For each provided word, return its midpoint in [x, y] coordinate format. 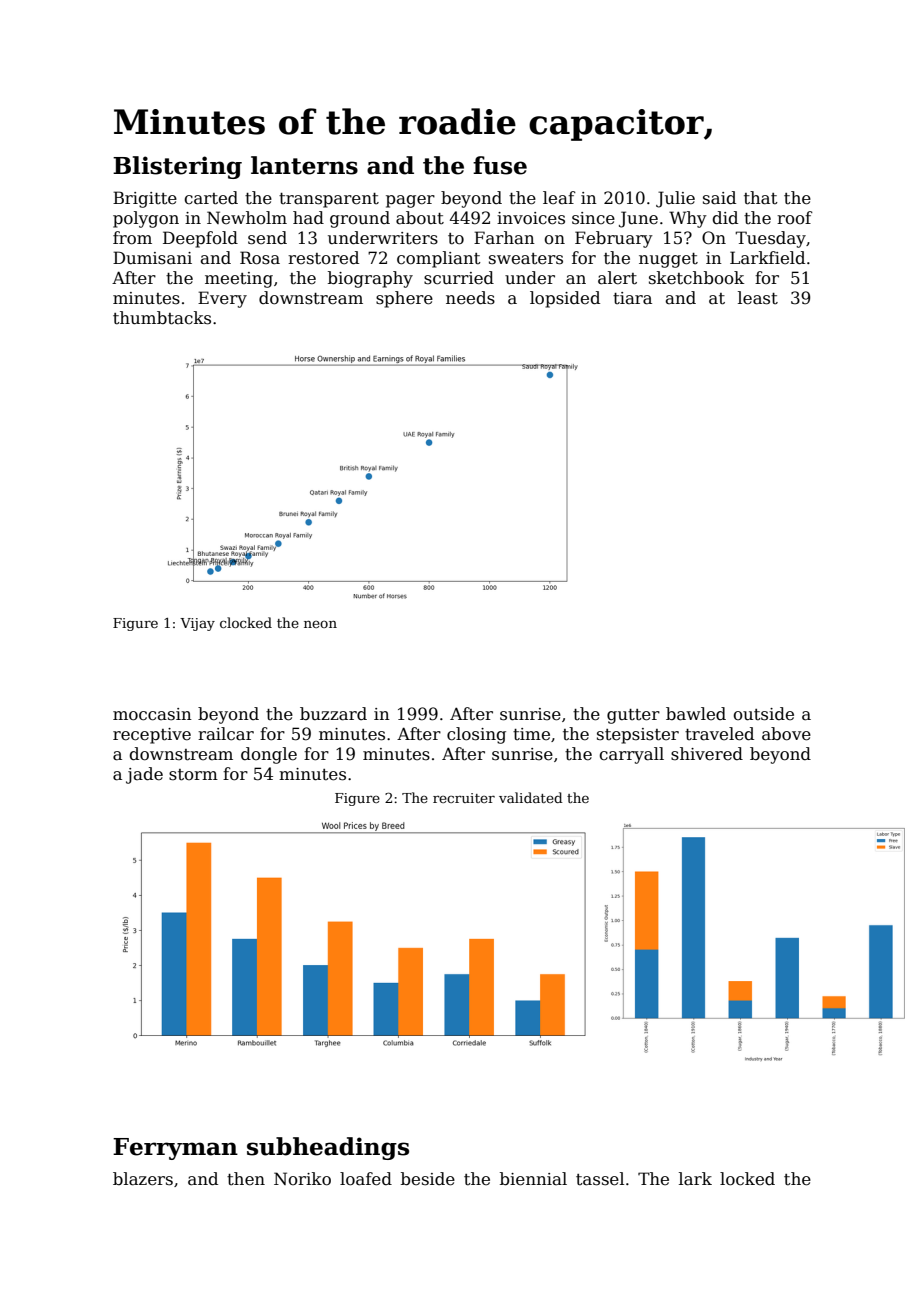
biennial [533, 1179]
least [758, 298]
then [246, 1179]
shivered [707, 754]
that [761, 198]
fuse [500, 165]
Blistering [177, 167]
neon [320, 624]
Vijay [197, 624]
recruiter [464, 798]
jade [144, 775]
